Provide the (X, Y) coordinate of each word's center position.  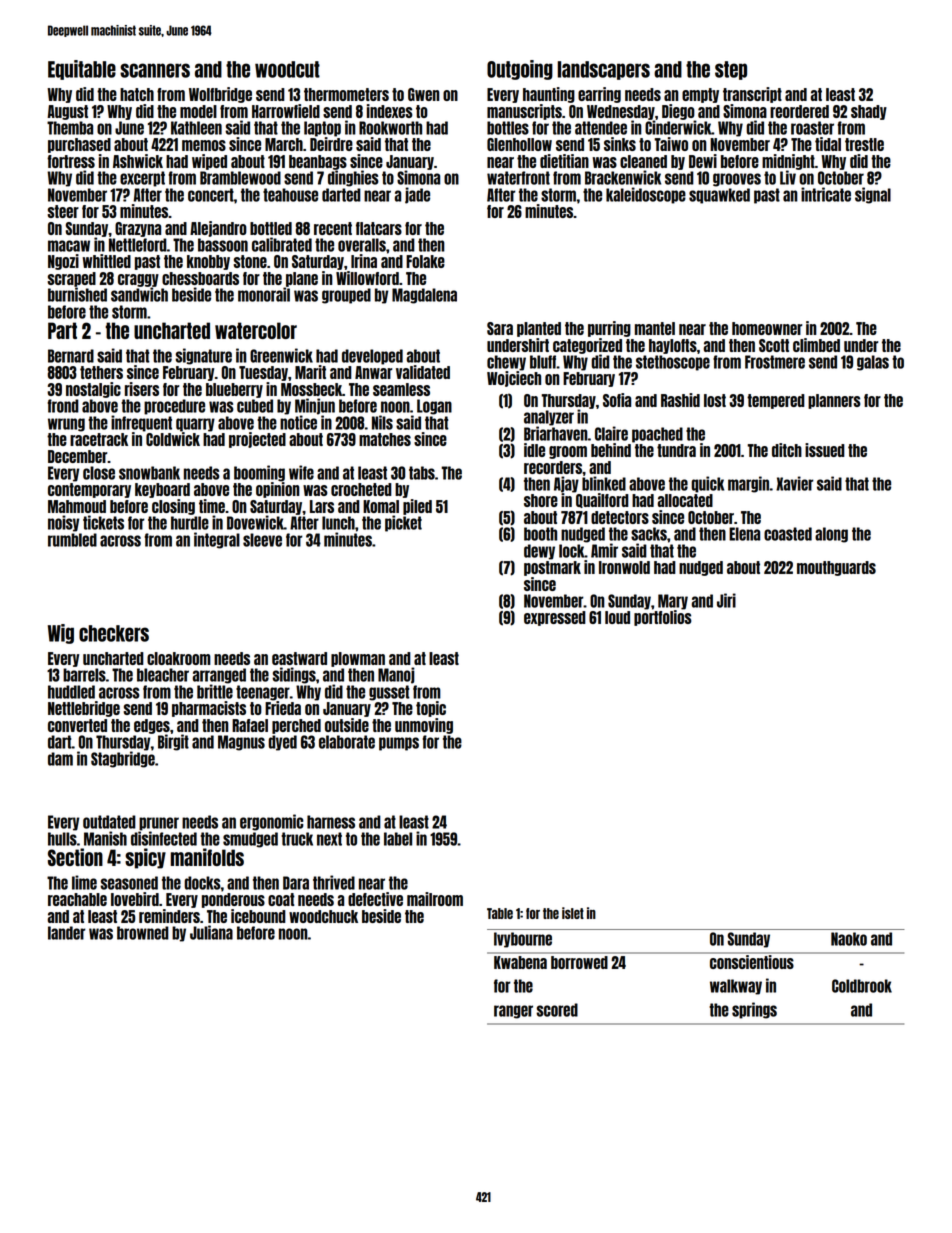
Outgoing (520, 70)
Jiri (726, 600)
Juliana (211, 932)
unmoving (424, 726)
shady (869, 112)
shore (541, 500)
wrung (66, 425)
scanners (155, 70)
